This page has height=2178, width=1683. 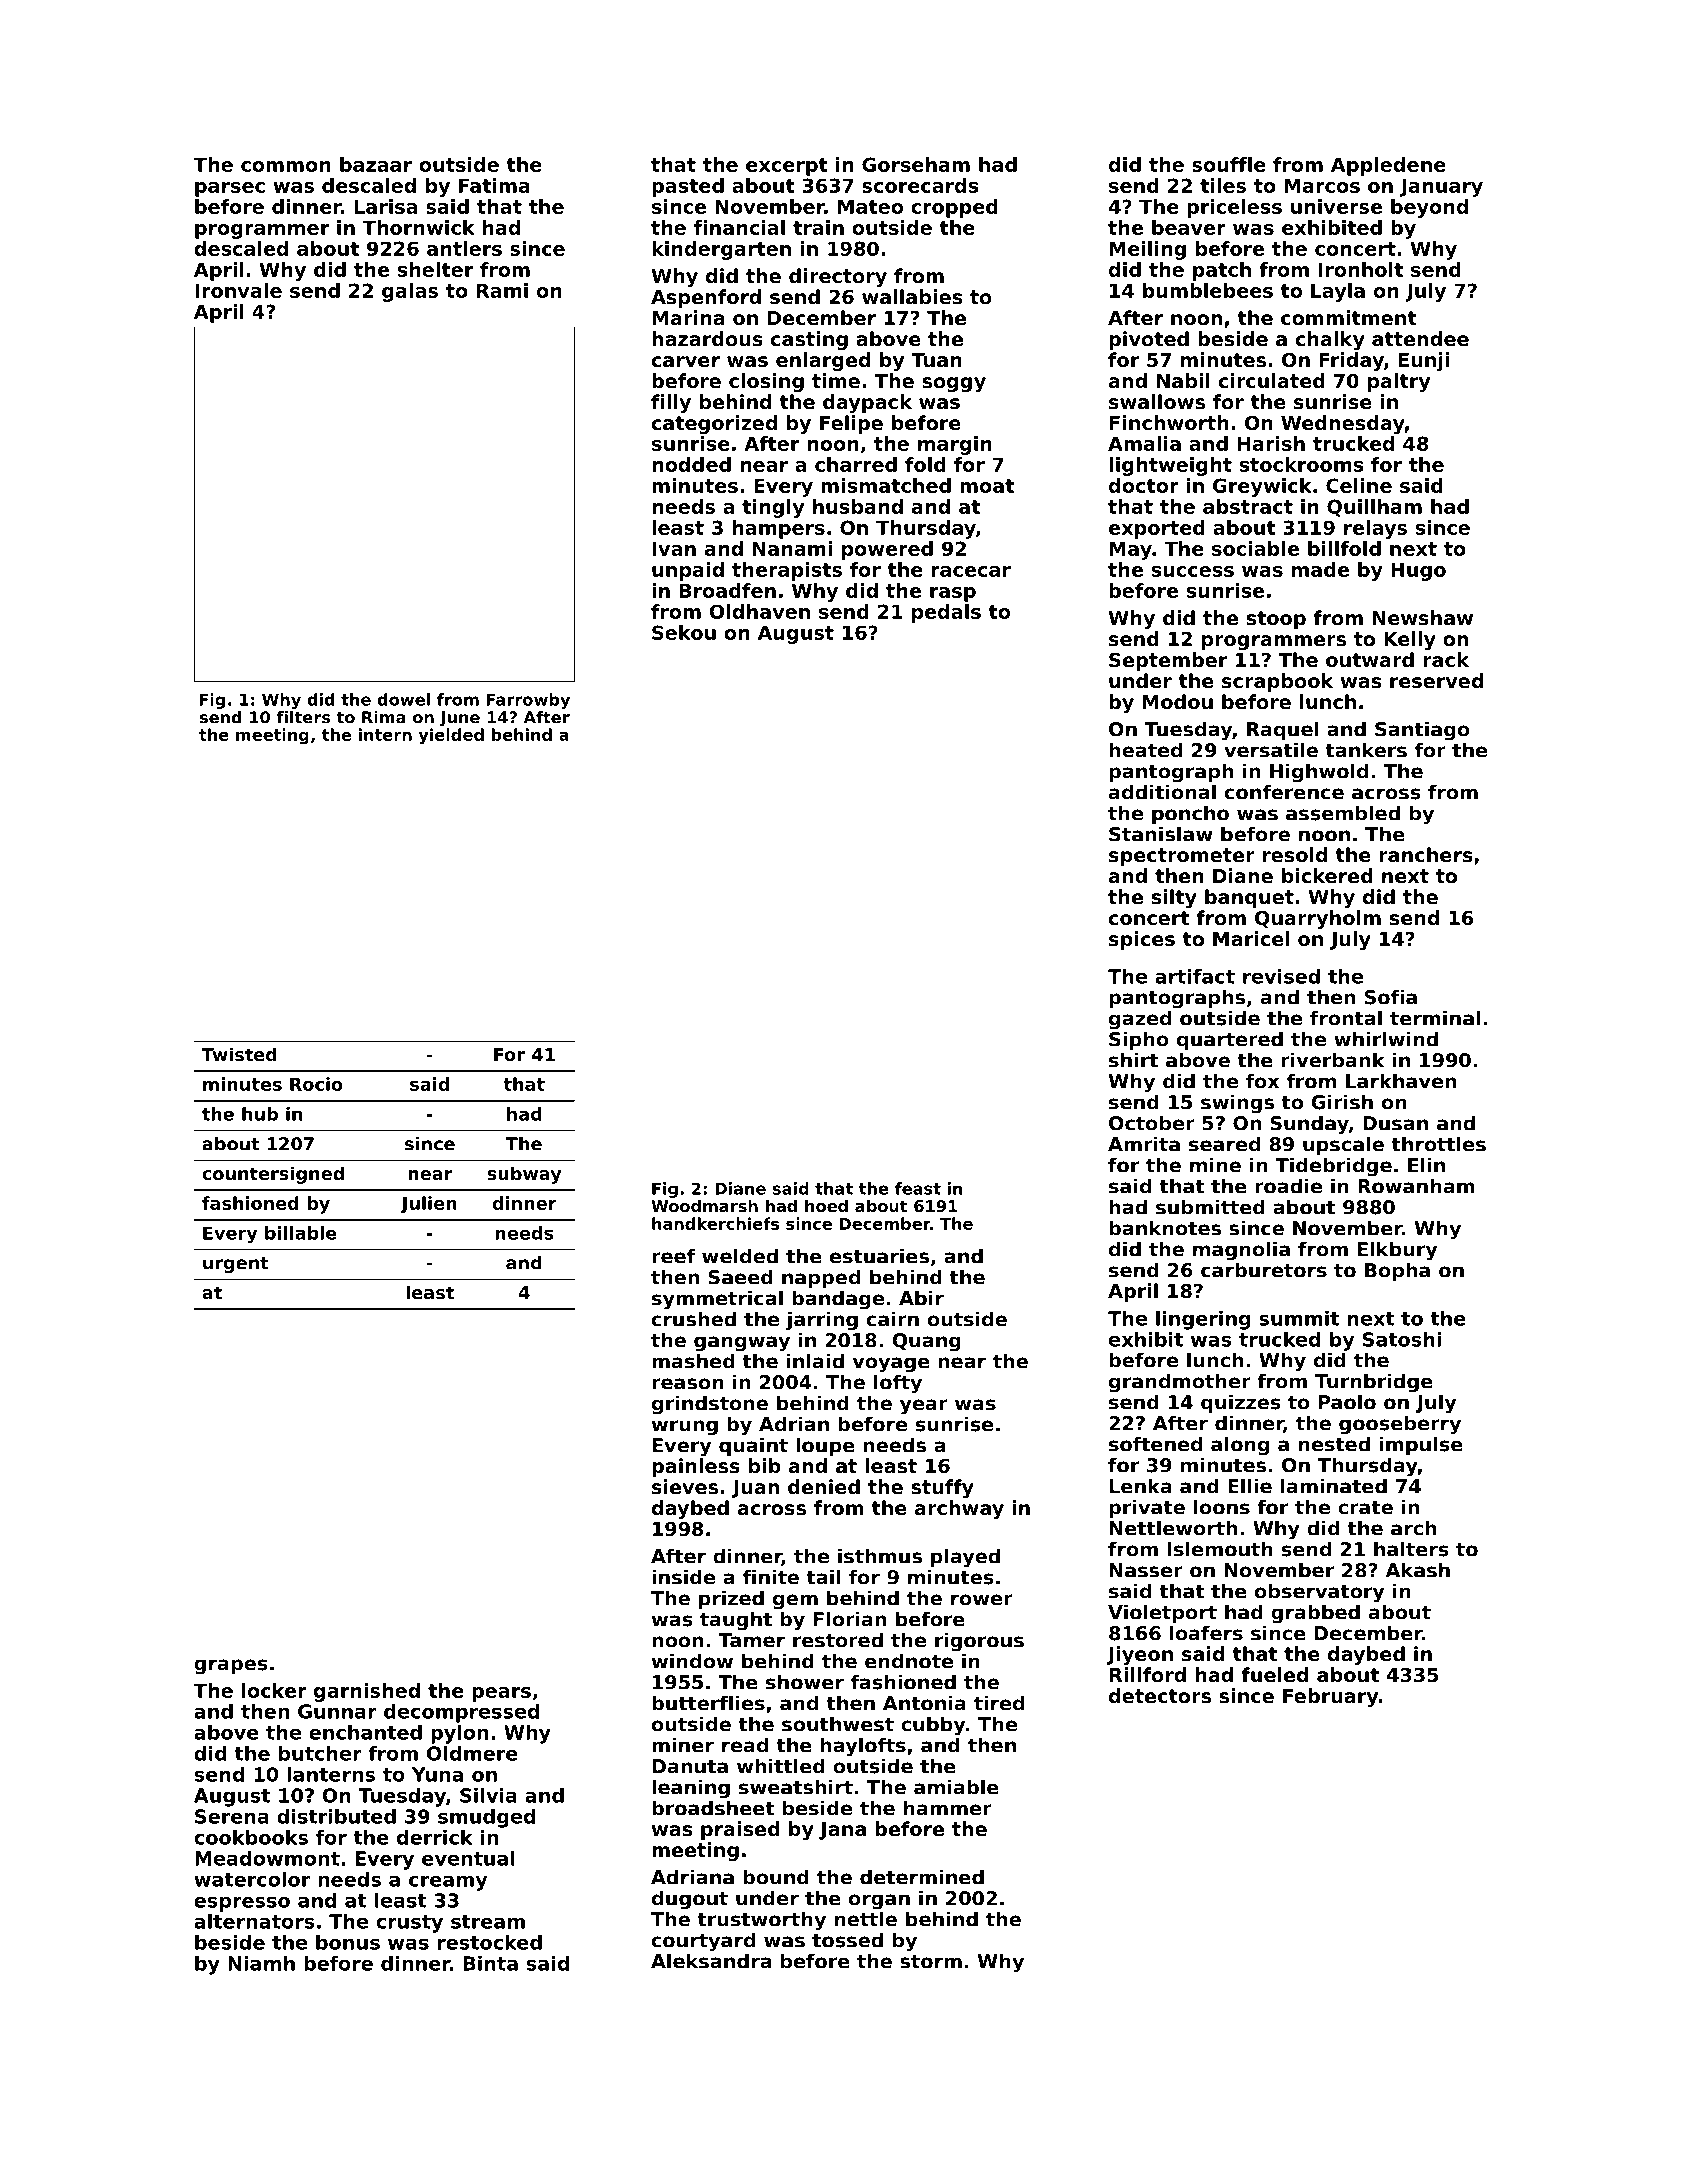 What do you see at coordinates (316, 1084) in the page?
I see `Rocio` at bounding box center [316, 1084].
